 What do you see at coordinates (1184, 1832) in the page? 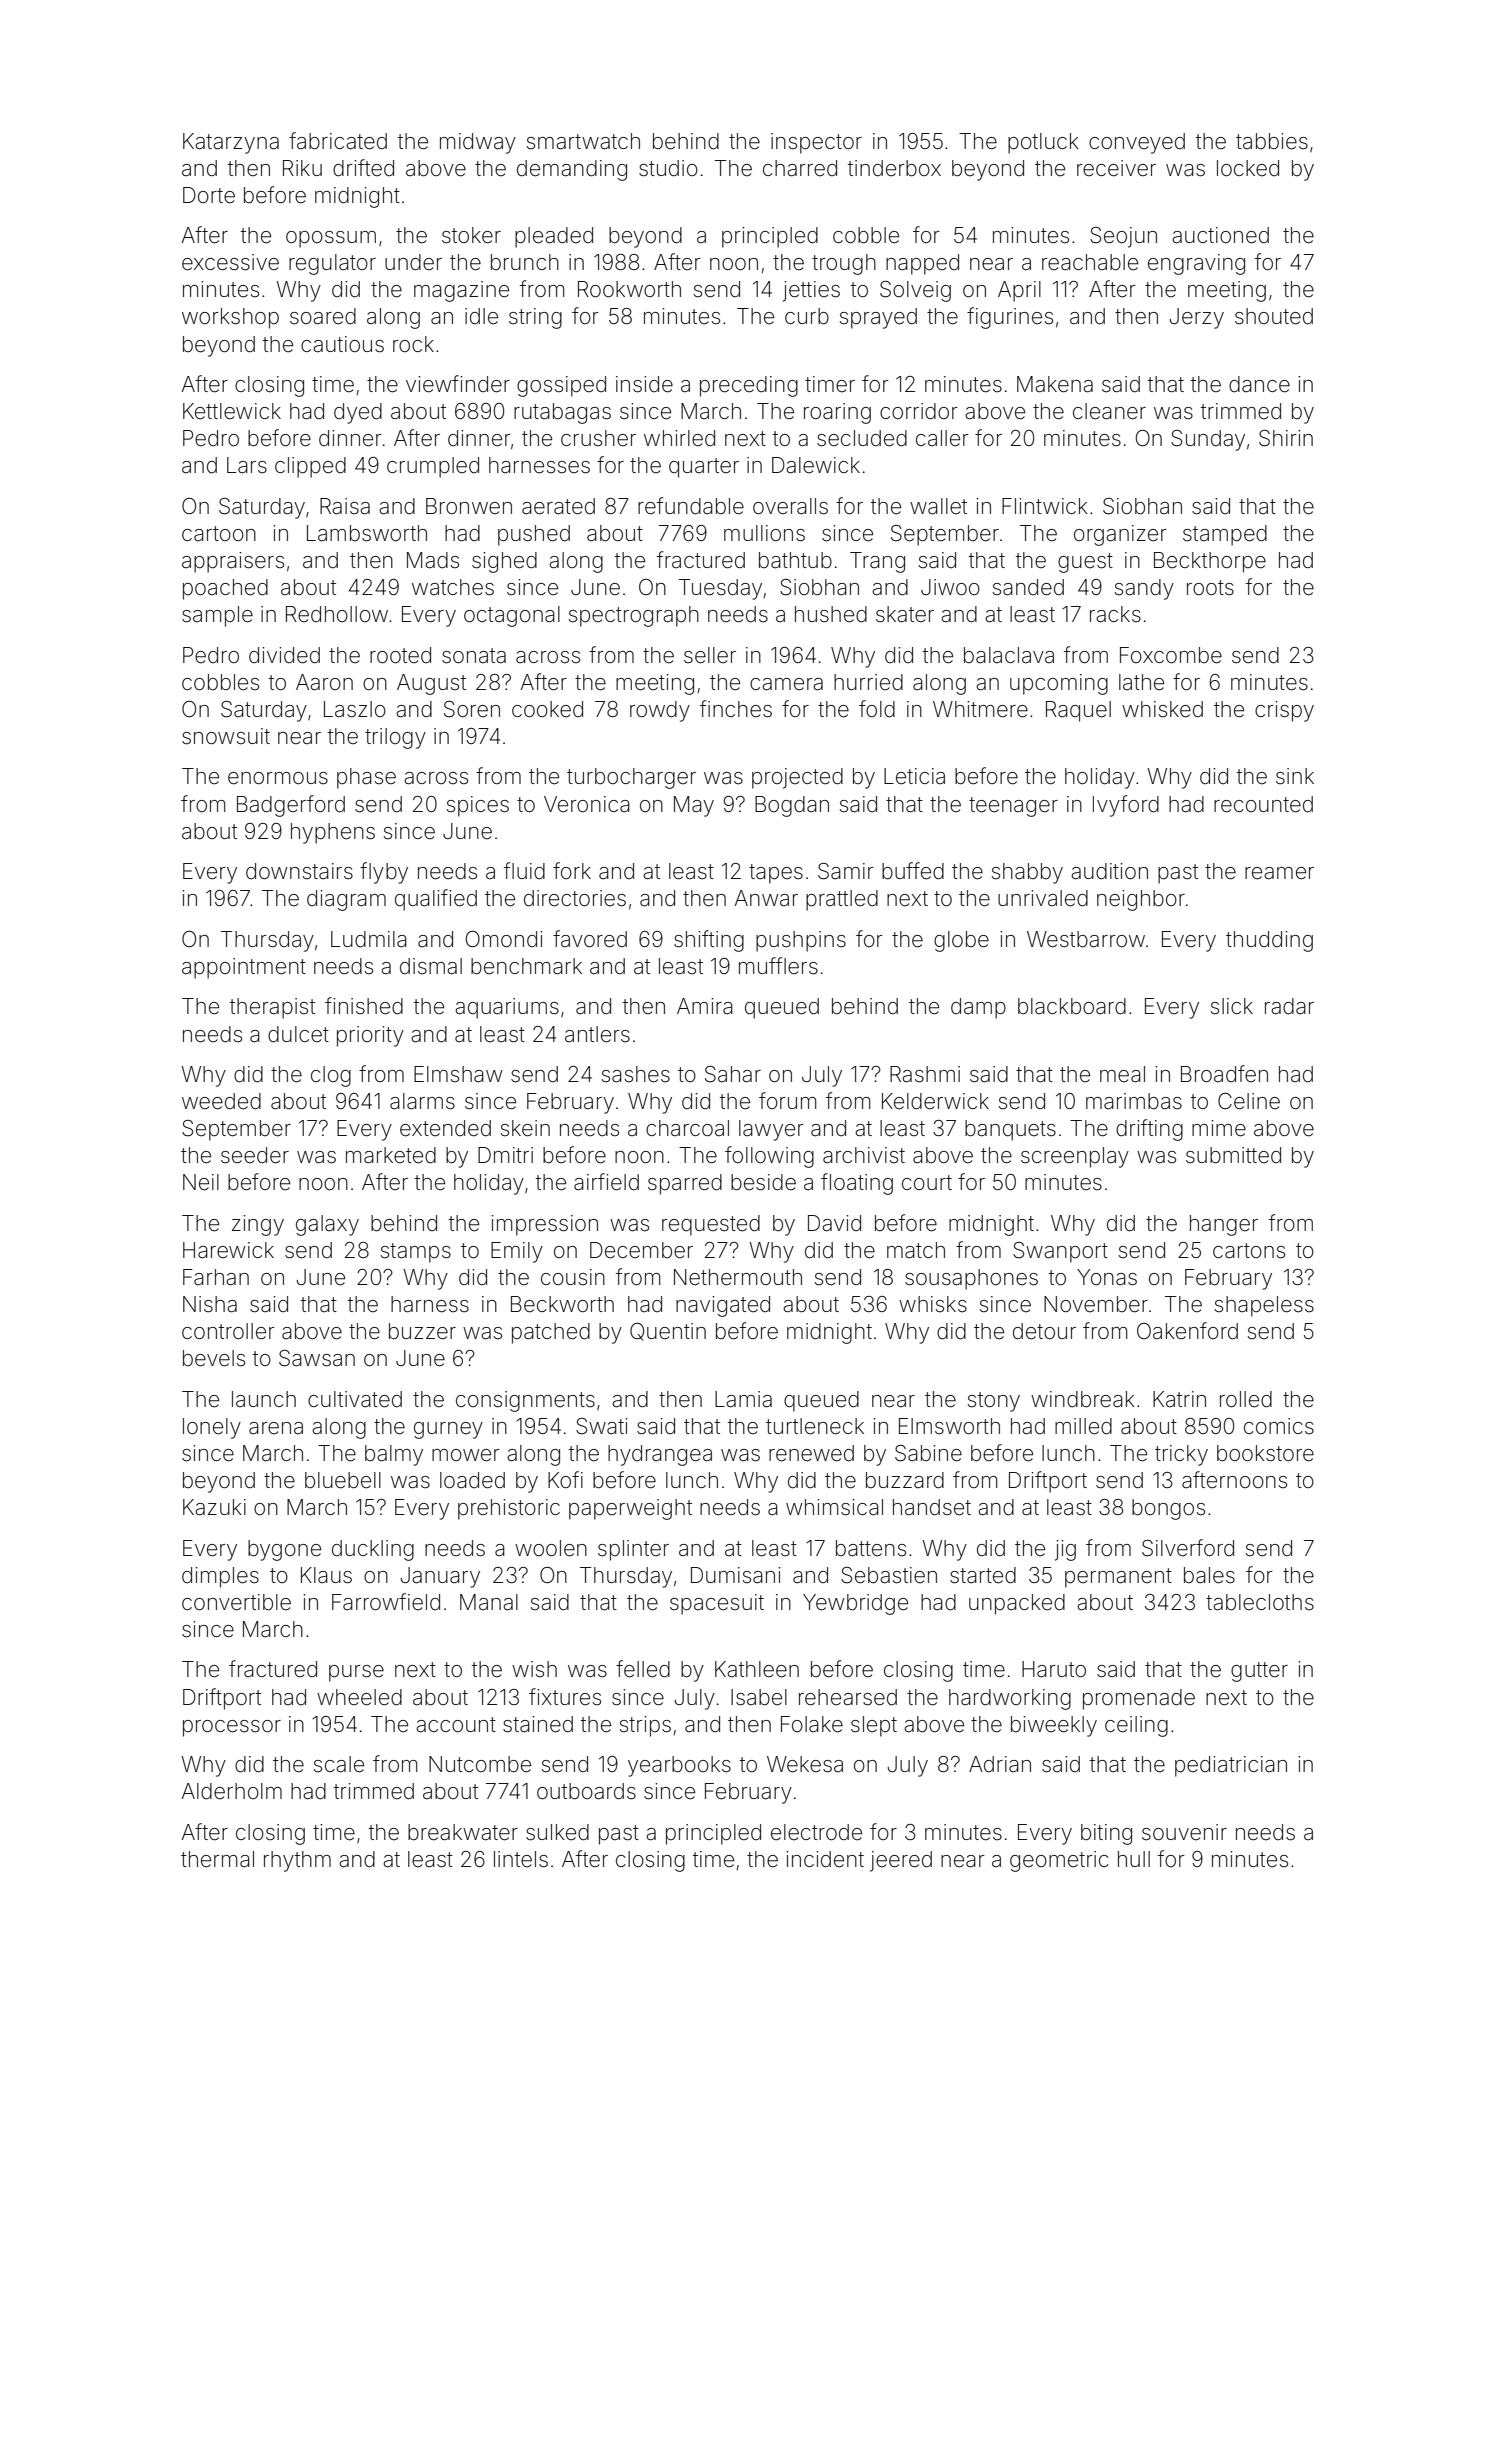
I see `souvenir` at bounding box center [1184, 1832].
